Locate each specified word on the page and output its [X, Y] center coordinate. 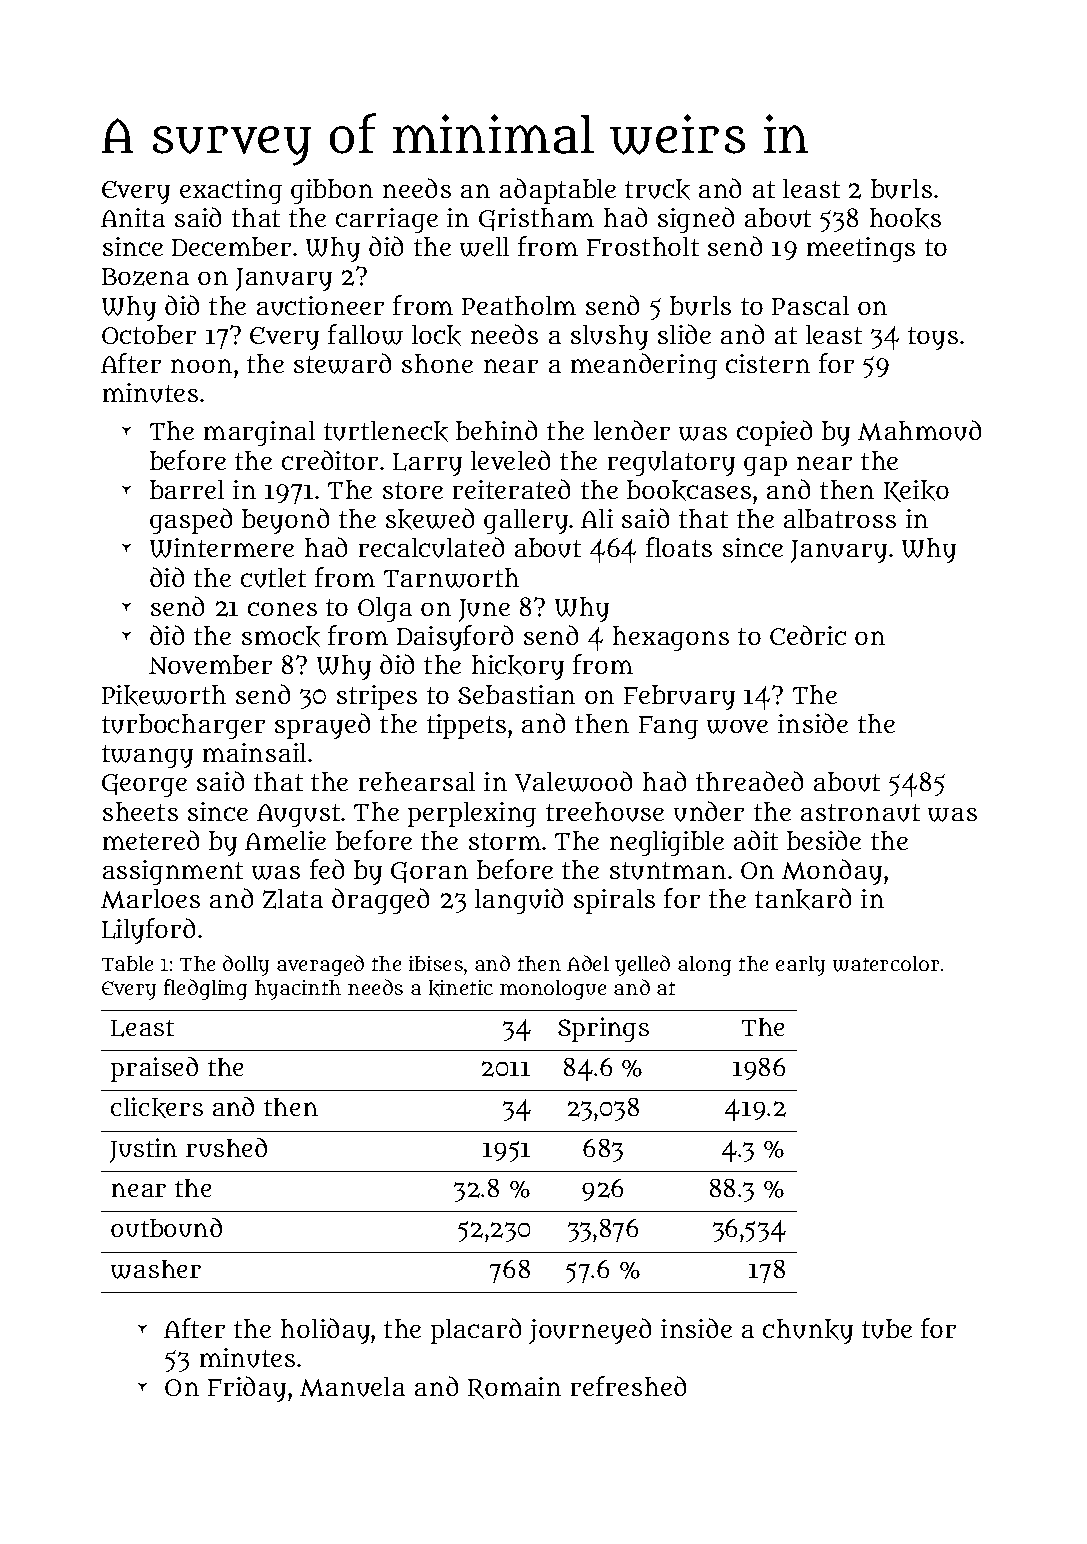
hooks [905, 218]
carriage [387, 220]
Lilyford [148, 931]
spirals [614, 901]
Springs [603, 1029]
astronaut [860, 813]
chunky [808, 1331]
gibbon [332, 191]
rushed [226, 1147]
